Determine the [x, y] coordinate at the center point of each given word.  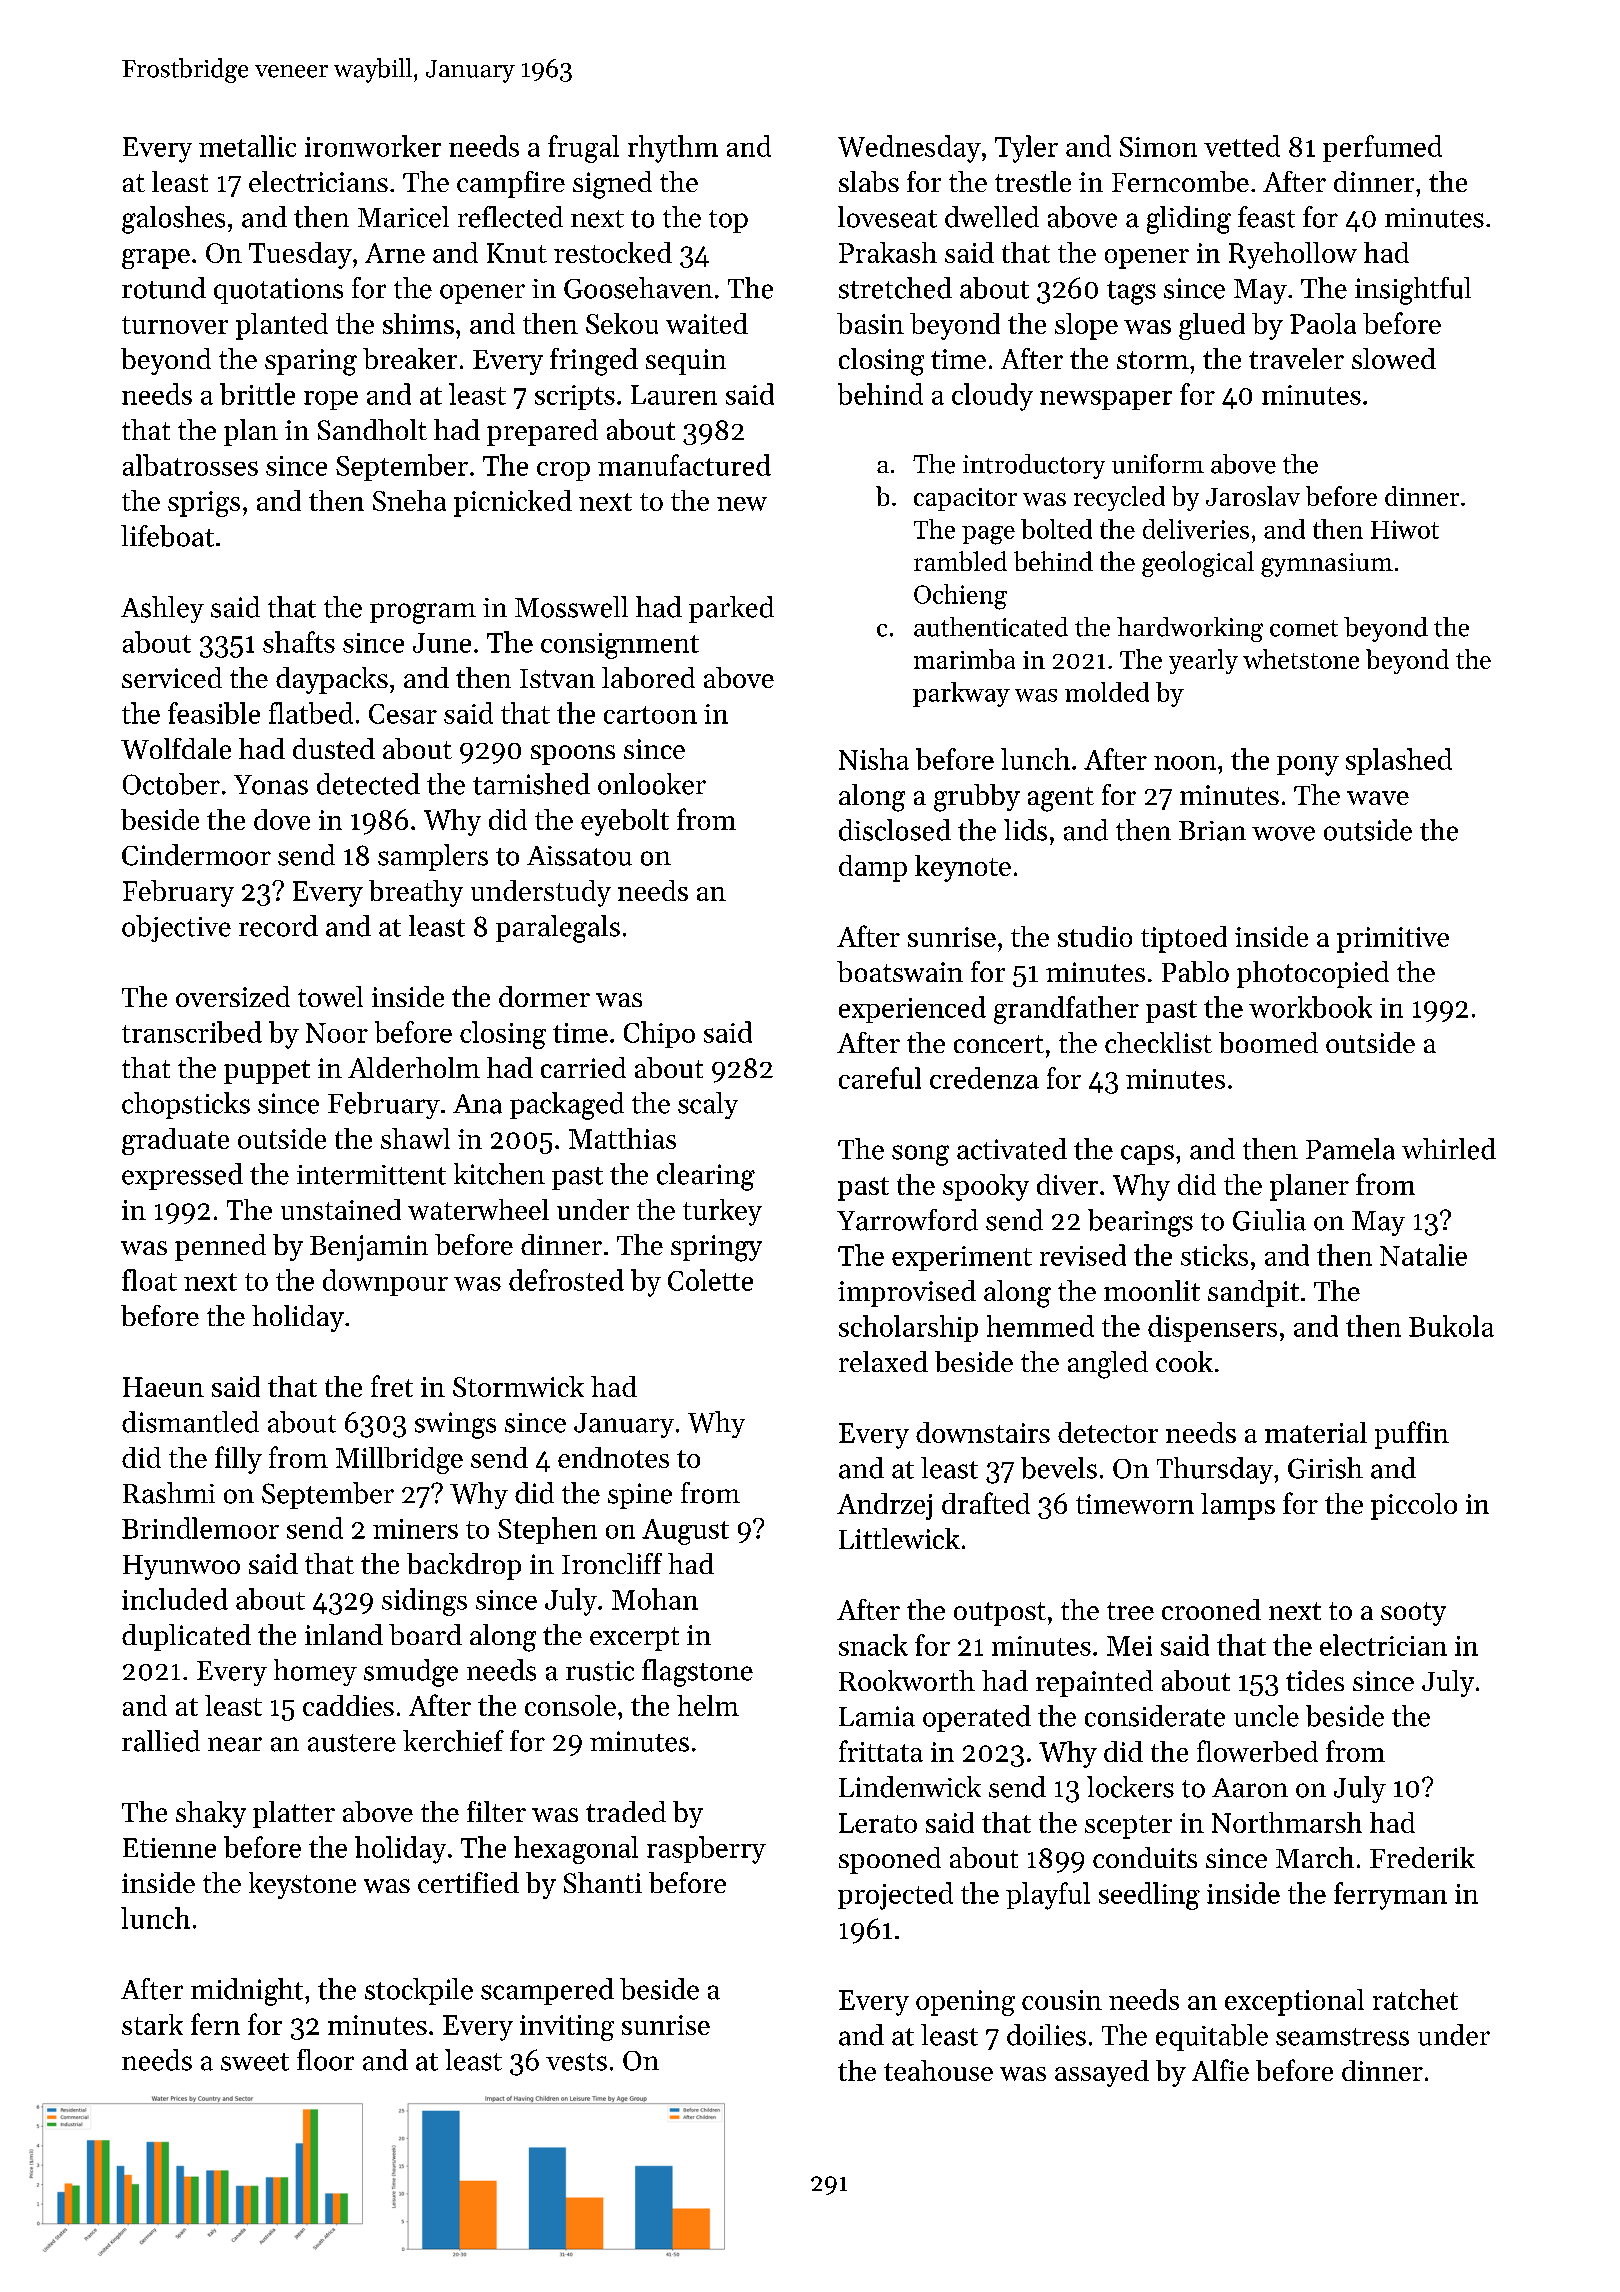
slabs [869, 181]
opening [965, 2003]
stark [152, 2024]
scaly [708, 1105]
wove [1283, 833]
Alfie [1220, 2070]
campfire [511, 184]
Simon [1158, 147]
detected [368, 784]
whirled [1449, 1149]
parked [731, 609]
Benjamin [369, 1248]
